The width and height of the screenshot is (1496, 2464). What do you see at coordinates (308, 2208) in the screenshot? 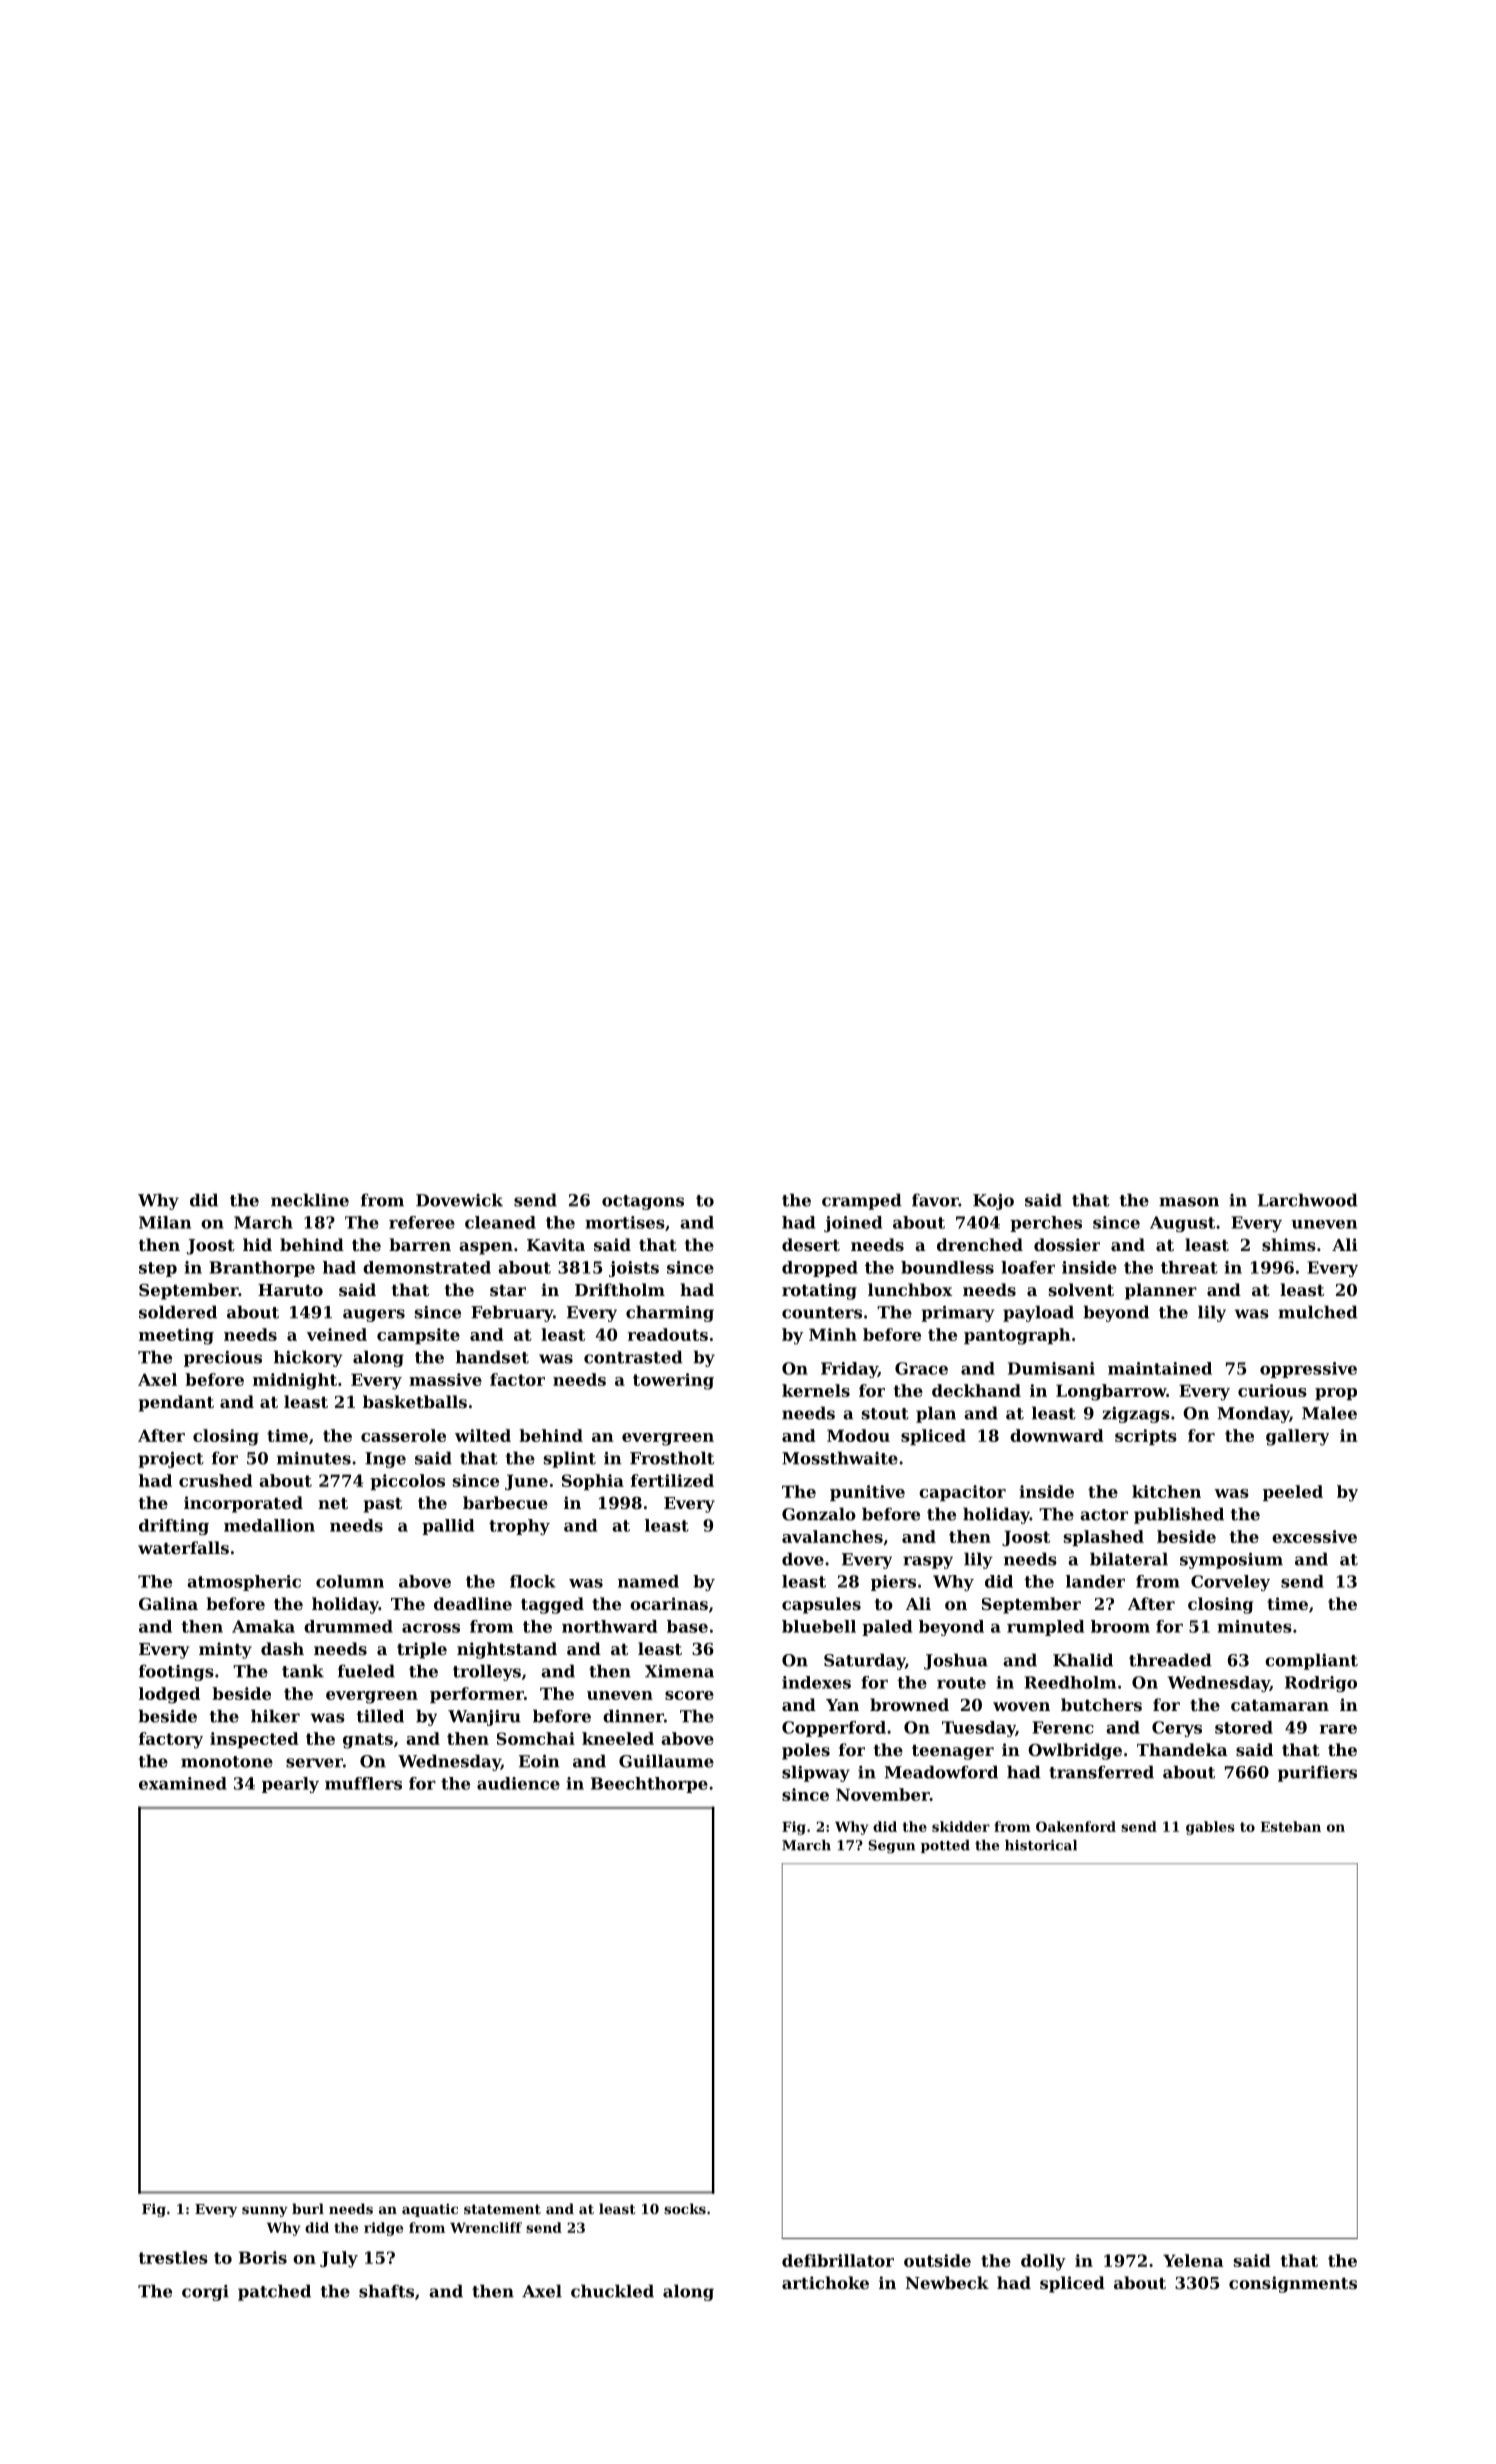
I see `burl` at bounding box center [308, 2208].
